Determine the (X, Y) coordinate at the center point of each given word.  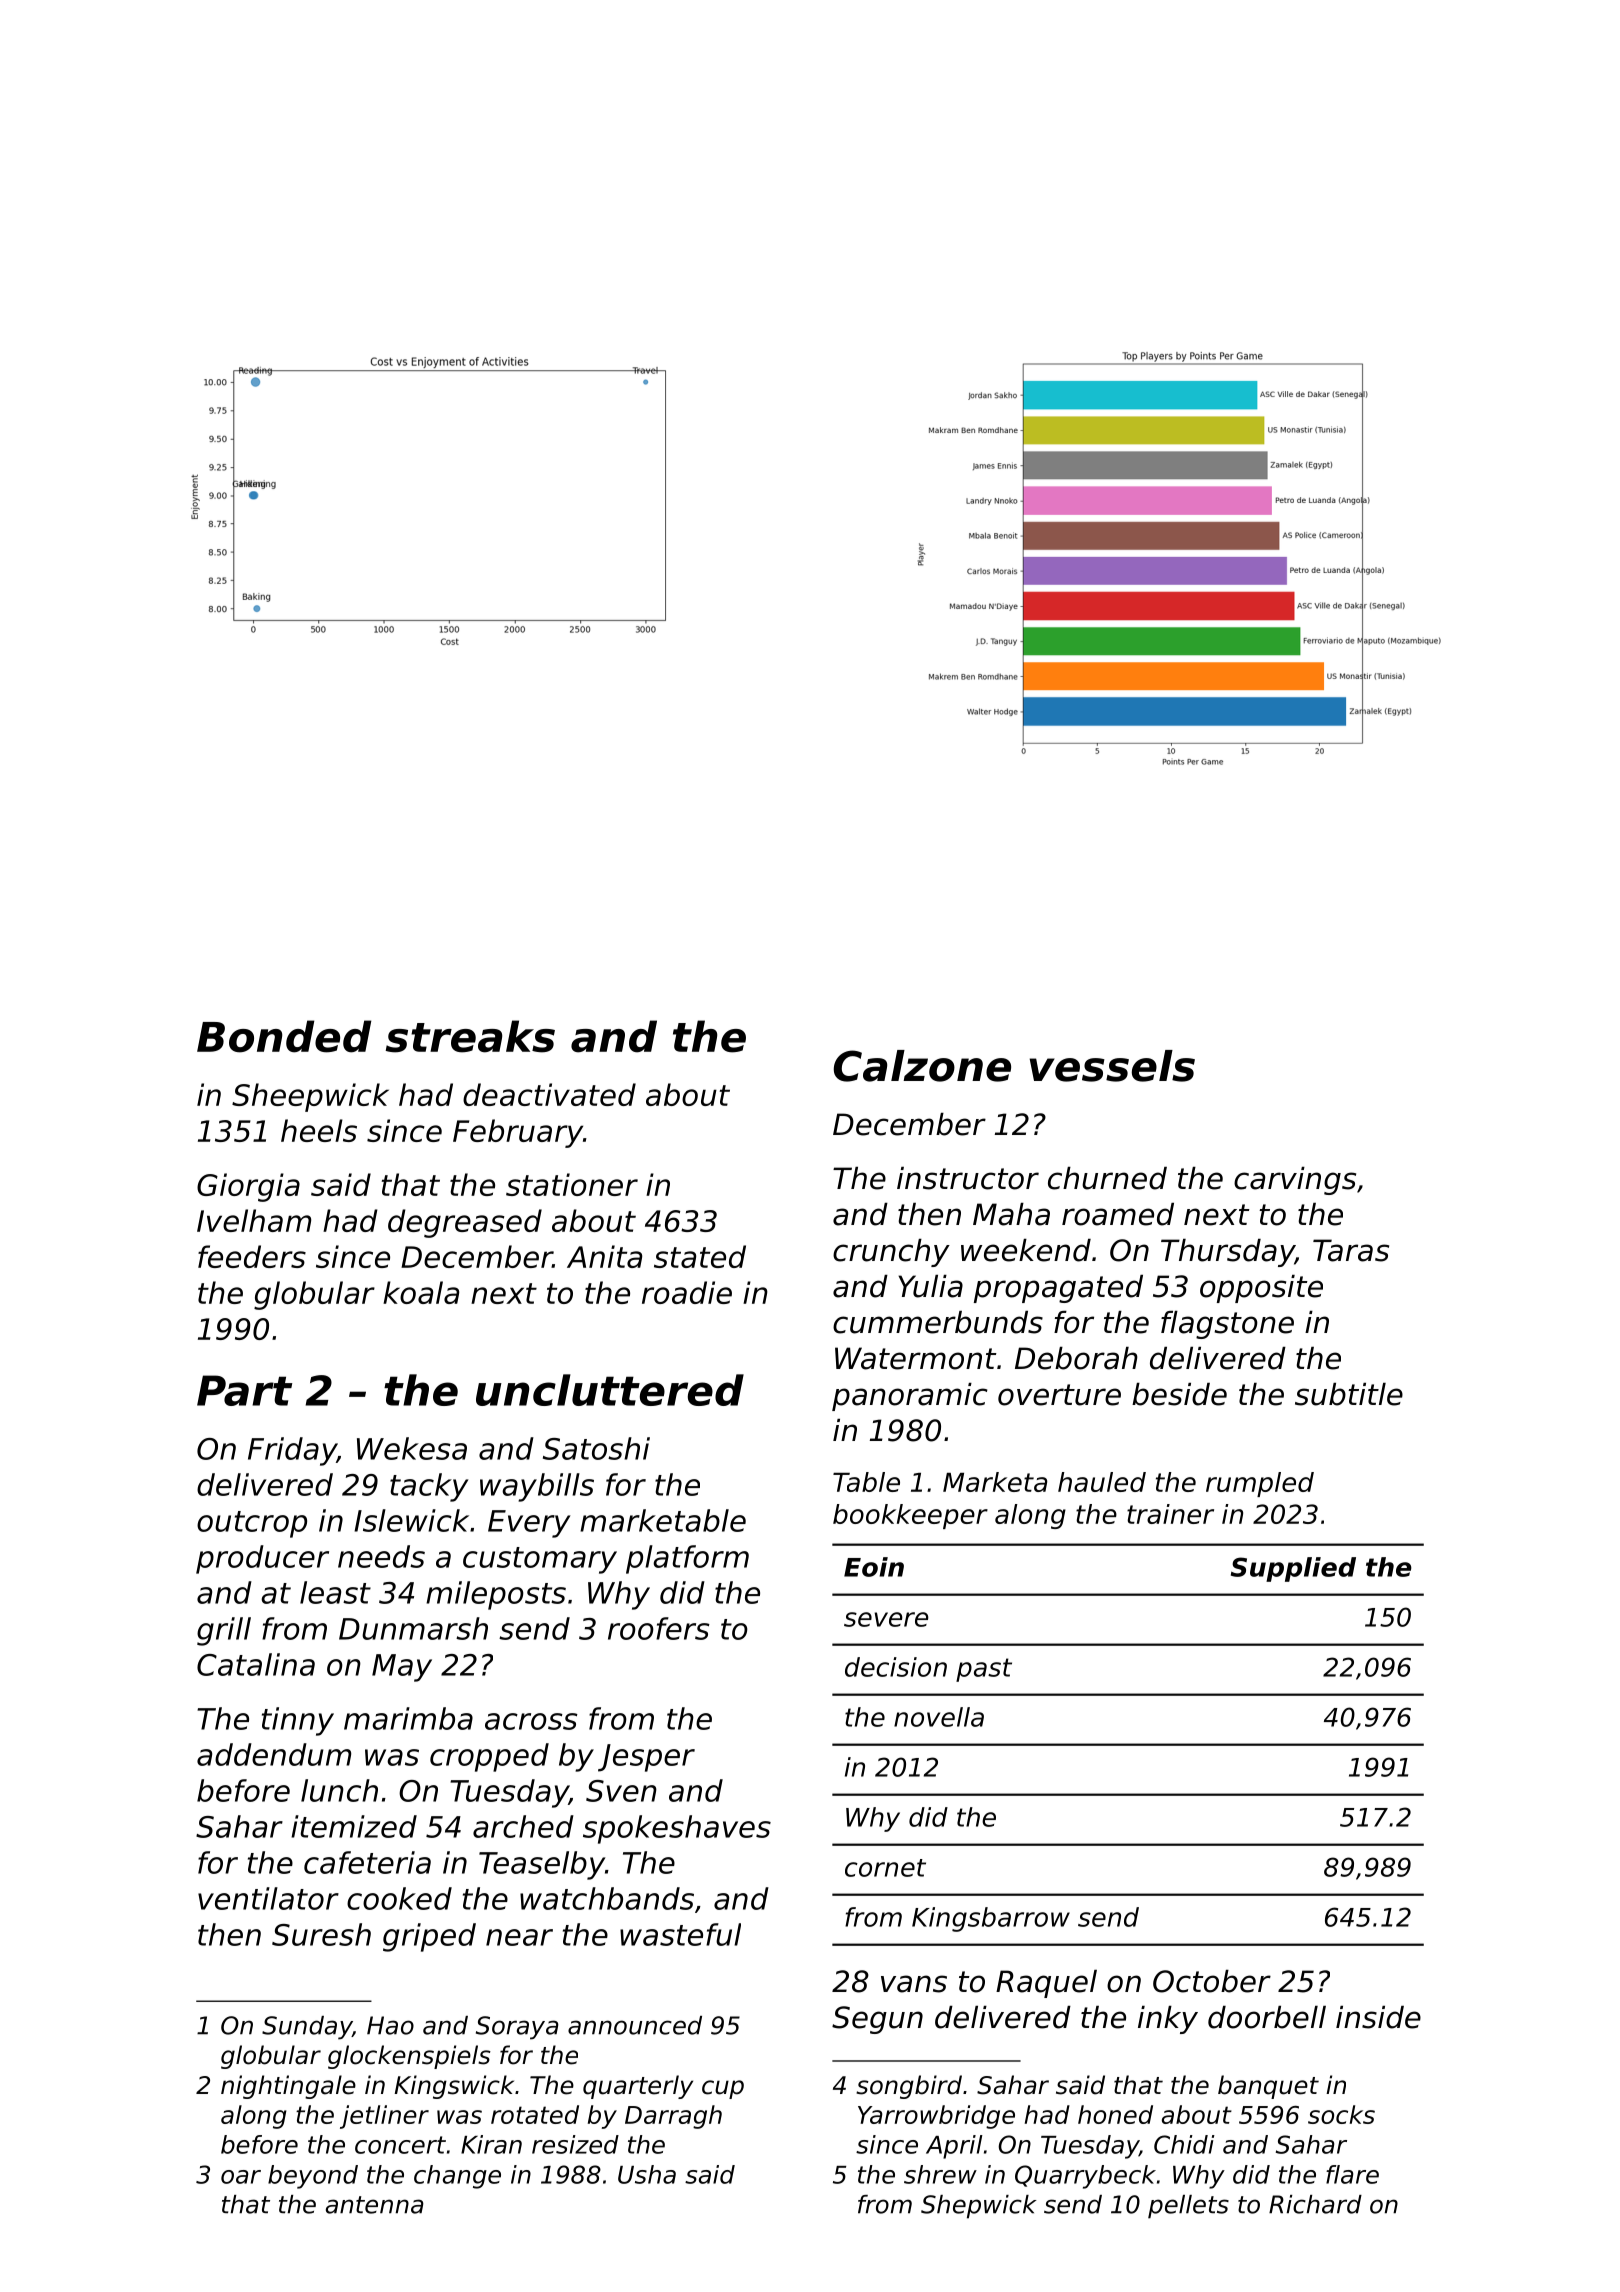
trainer (1170, 1514)
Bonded (284, 1036)
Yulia (930, 1286)
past (984, 1670)
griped (429, 1937)
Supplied (1293, 1569)
